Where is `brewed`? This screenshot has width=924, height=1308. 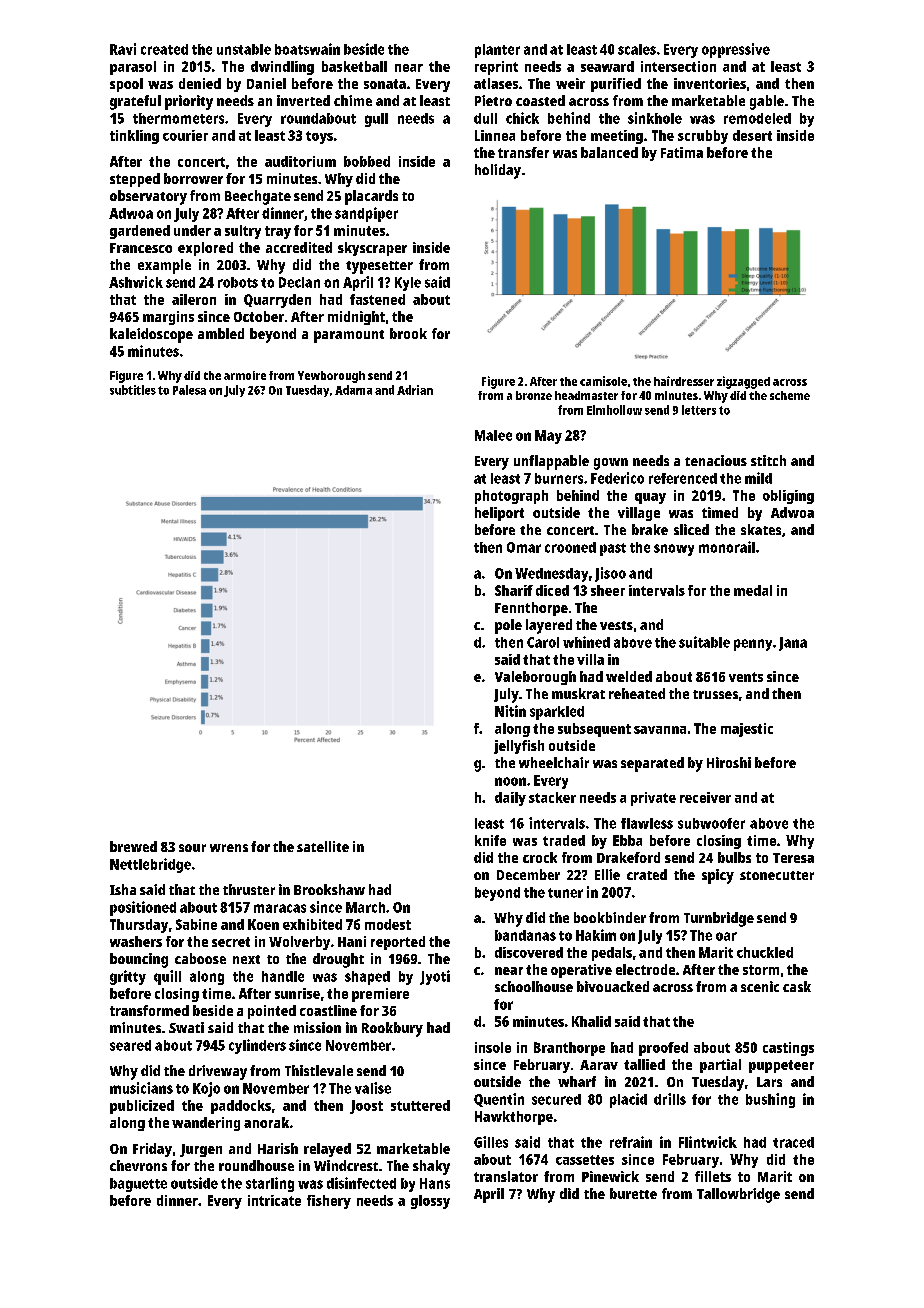
brewed is located at coordinates (133, 846).
